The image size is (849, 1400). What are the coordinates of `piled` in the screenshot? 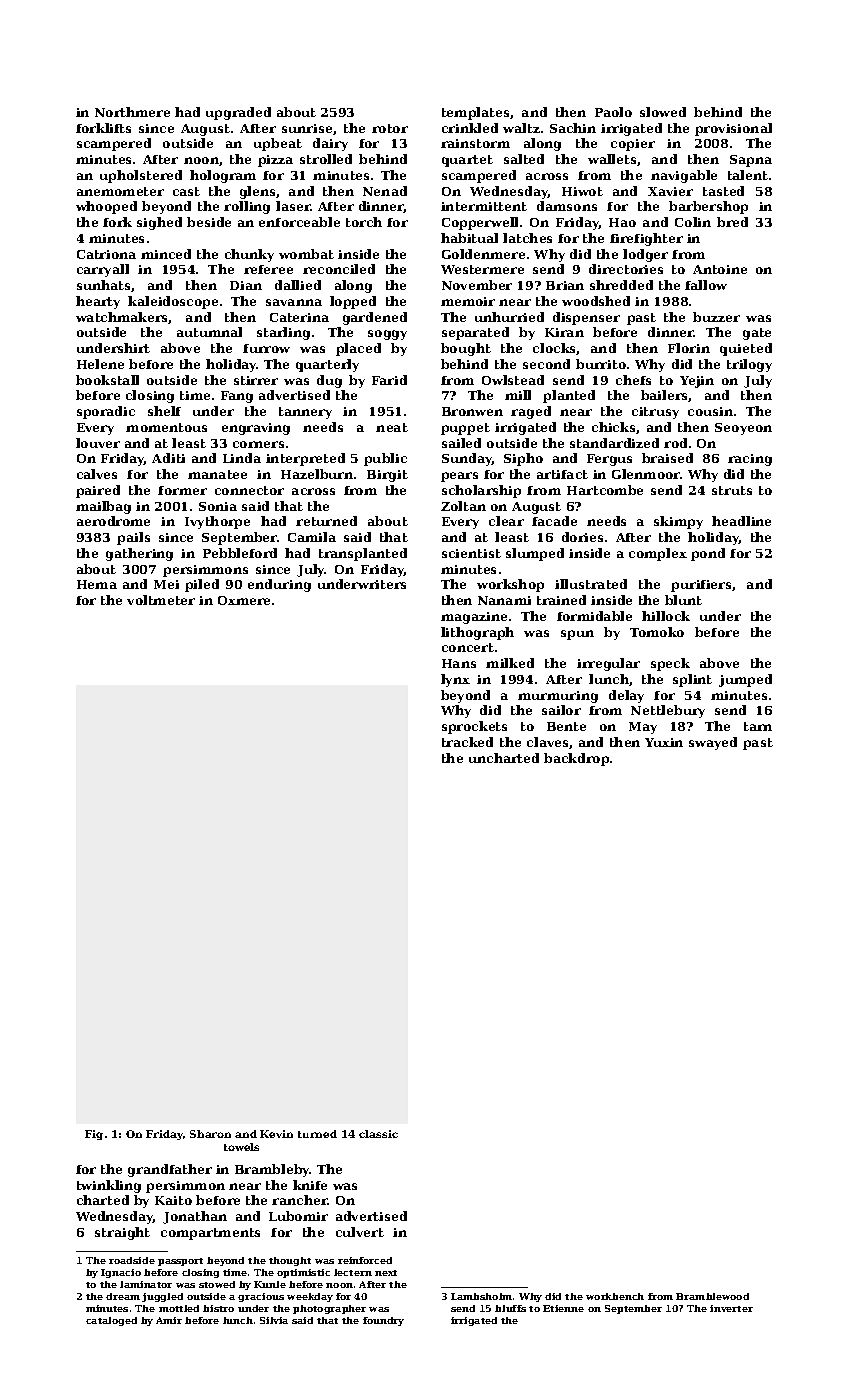 It's located at (202, 585).
